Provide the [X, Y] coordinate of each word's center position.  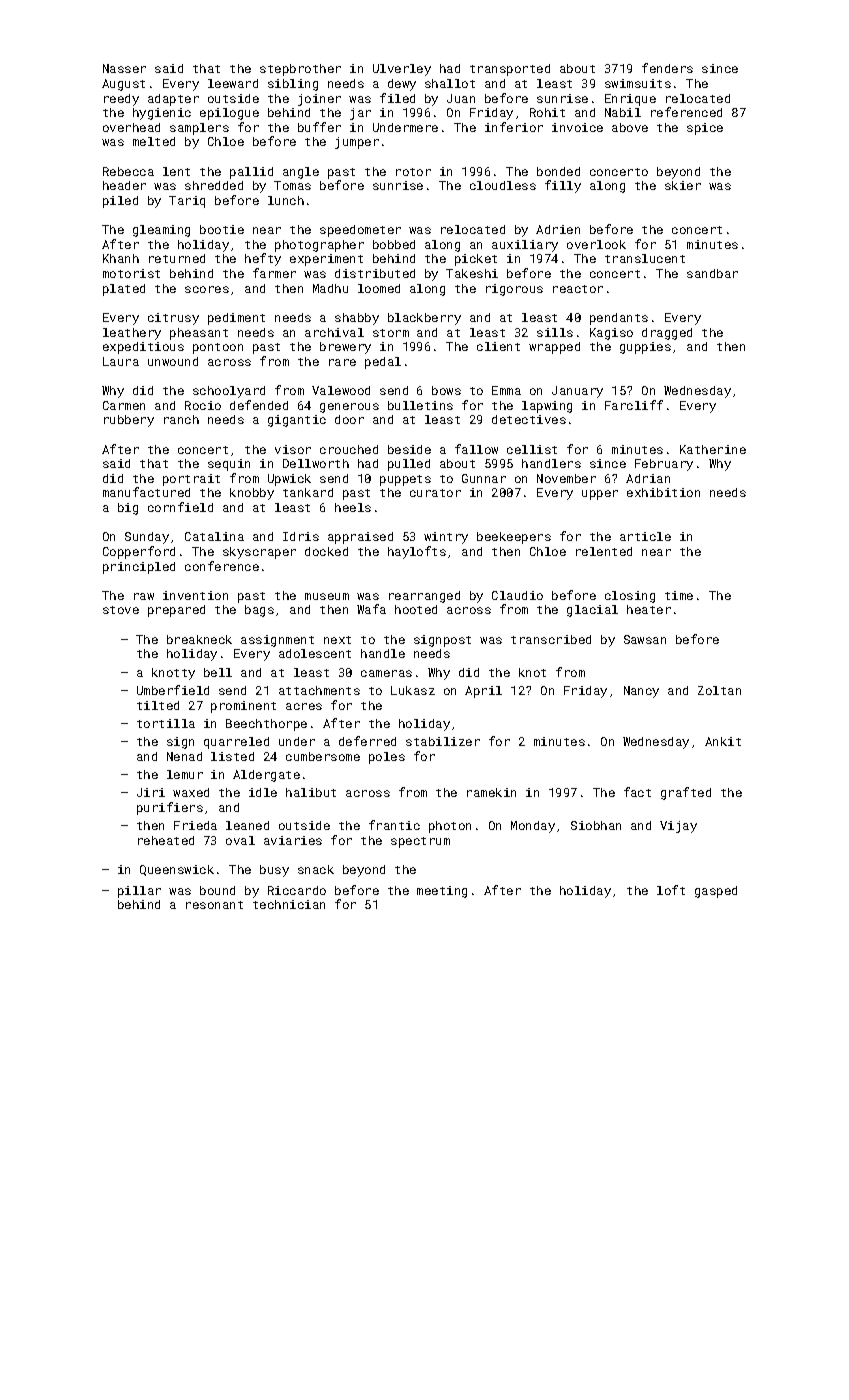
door [349, 419]
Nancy [641, 692]
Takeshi [472, 273]
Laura [121, 361]
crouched [349, 449]
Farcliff [634, 405]
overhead [131, 127]
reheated [166, 840]
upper [600, 495]
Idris [301, 536]
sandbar [712, 273]
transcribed [551, 639]
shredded [214, 185]
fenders [667, 68]
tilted [158, 705]
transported [510, 70]
